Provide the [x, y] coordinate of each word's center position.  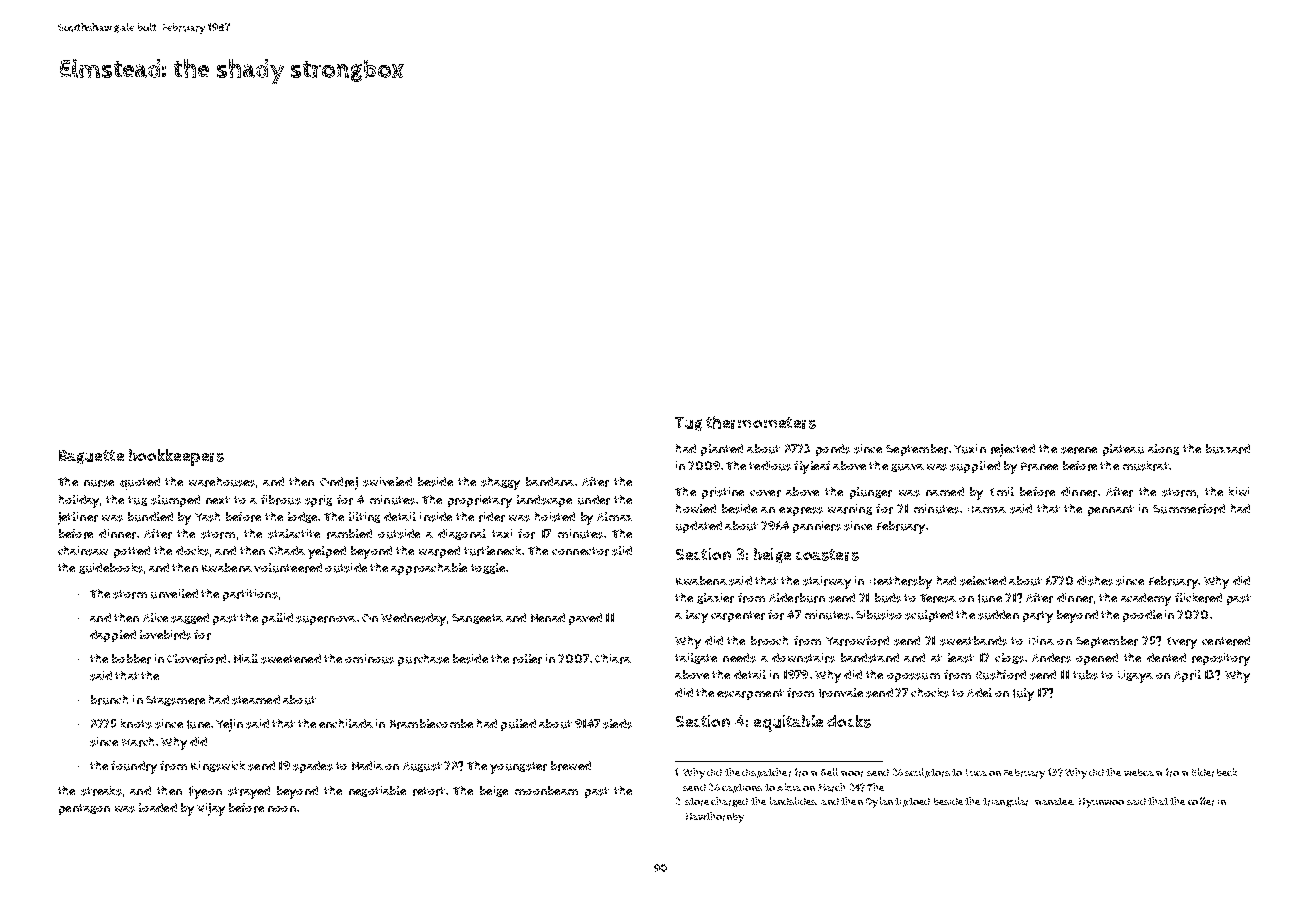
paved [585, 619]
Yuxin [970, 449]
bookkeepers [176, 457]
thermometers [761, 422]
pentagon [84, 809]
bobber [131, 659]
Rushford [1001, 675]
